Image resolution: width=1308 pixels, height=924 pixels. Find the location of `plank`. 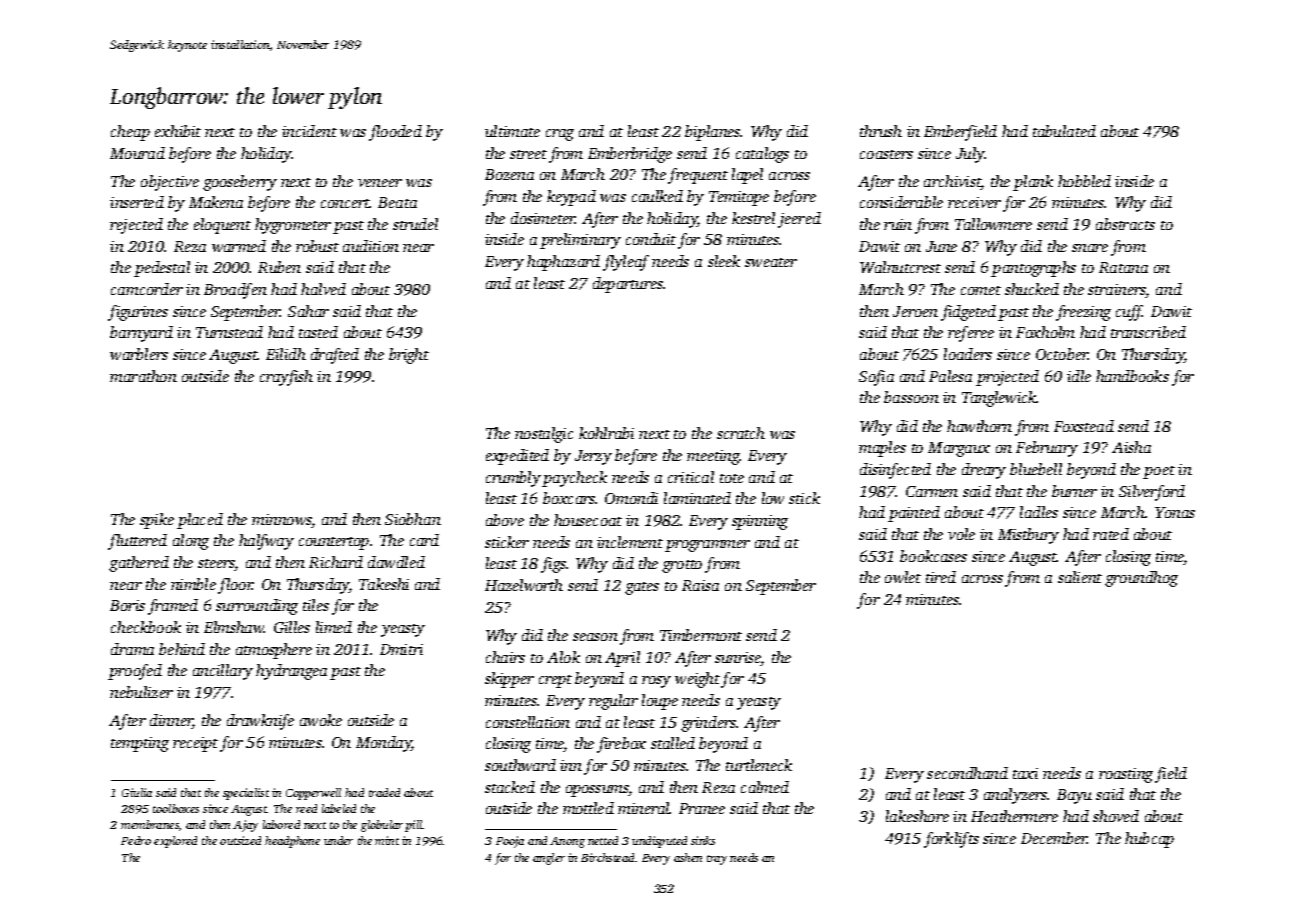

plank is located at coordinates (1033, 183).
